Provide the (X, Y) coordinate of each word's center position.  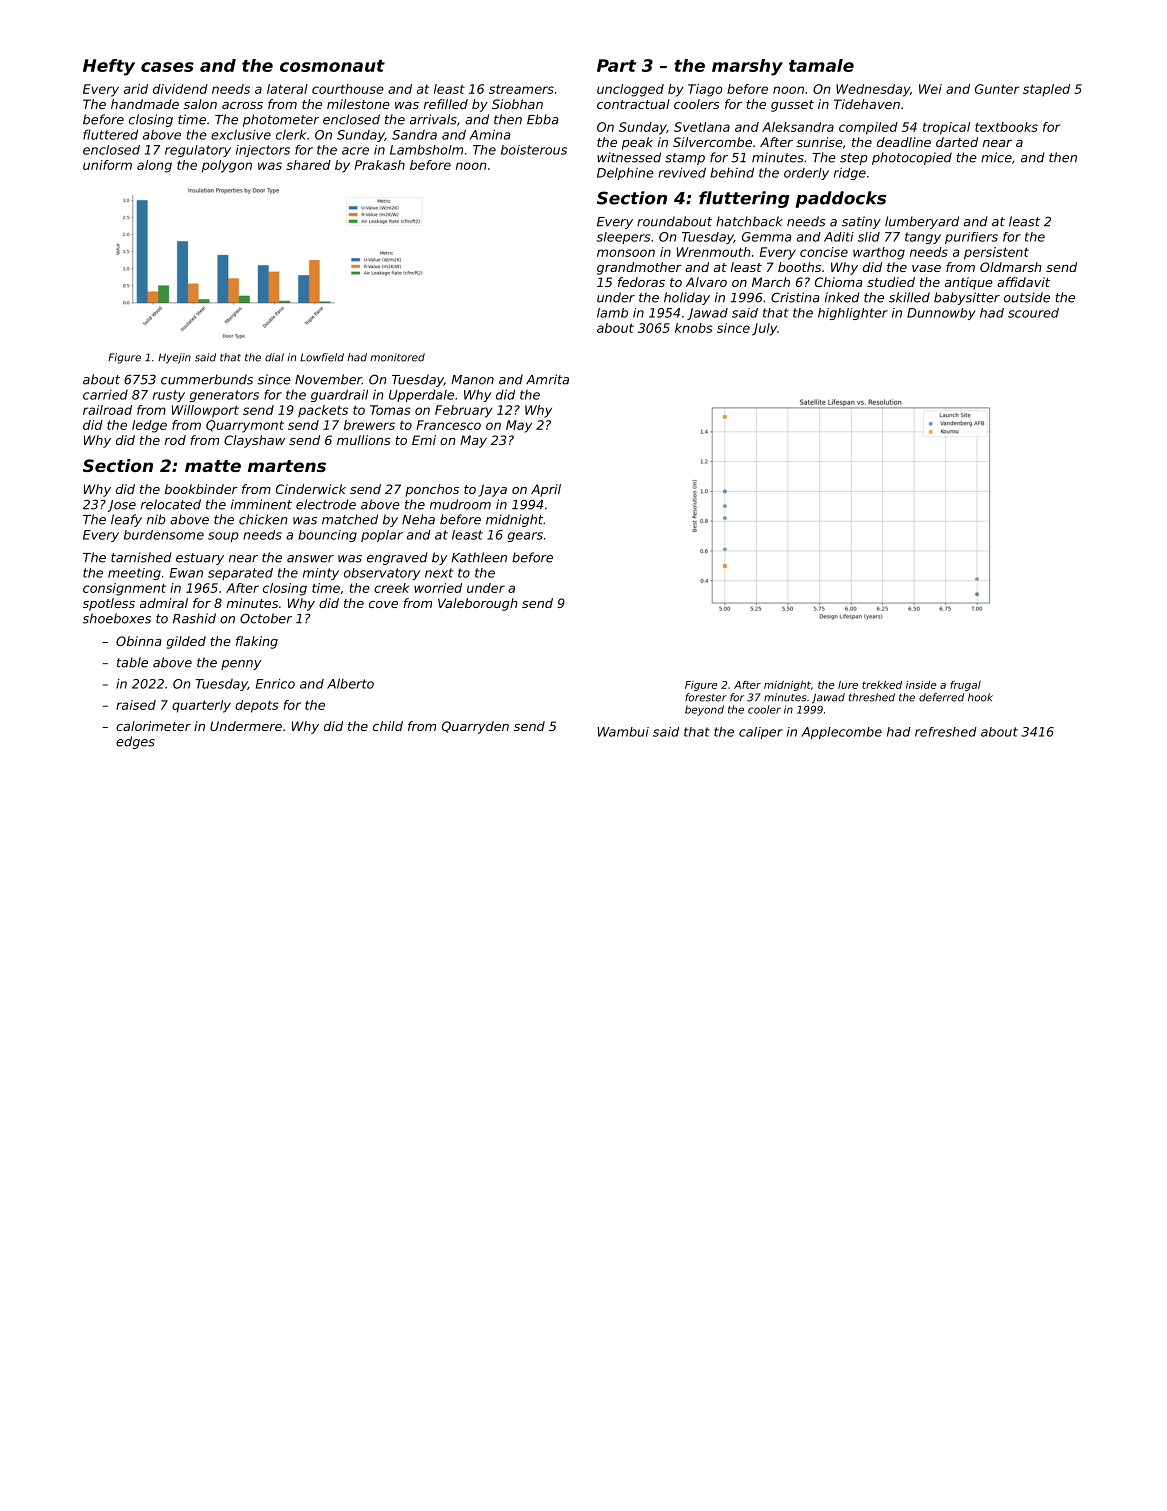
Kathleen (479, 557)
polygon (227, 166)
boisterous (534, 150)
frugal (965, 686)
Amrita (547, 379)
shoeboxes (117, 618)
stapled (1046, 90)
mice (996, 157)
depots (257, 706)
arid (136, 89)
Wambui (623, 732)
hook (980, 697)
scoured (1033, 313)
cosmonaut (332, 66)
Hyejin (174, 358)
